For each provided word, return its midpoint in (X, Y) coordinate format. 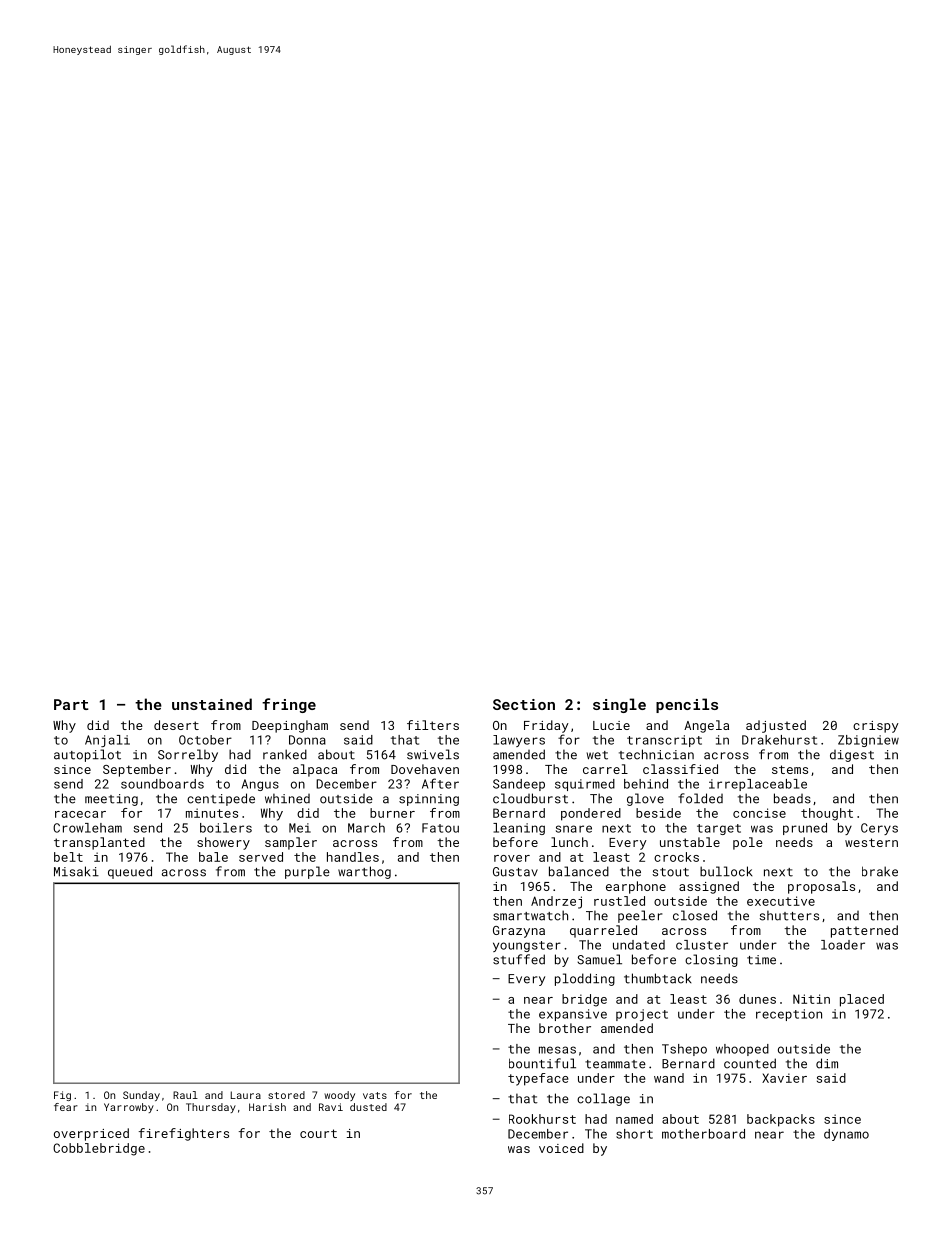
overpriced (91, 1134)
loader (843, 945)
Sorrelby (188, 755)
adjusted (776, 726)
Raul (185, 1095)
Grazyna (519, 932)
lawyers (519, 741)
